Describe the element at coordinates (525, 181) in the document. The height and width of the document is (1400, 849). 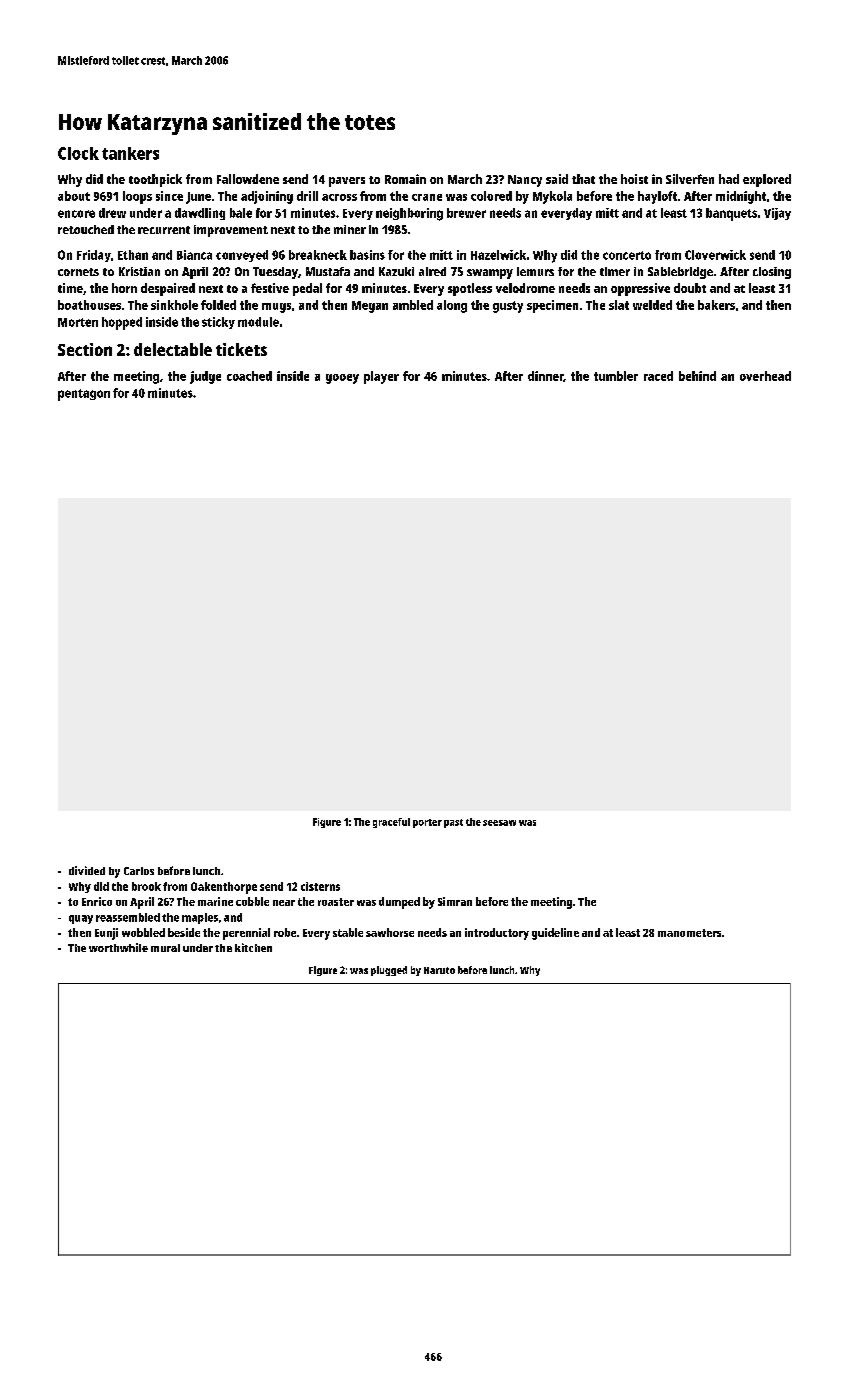
I see `Nancy` at that location.
